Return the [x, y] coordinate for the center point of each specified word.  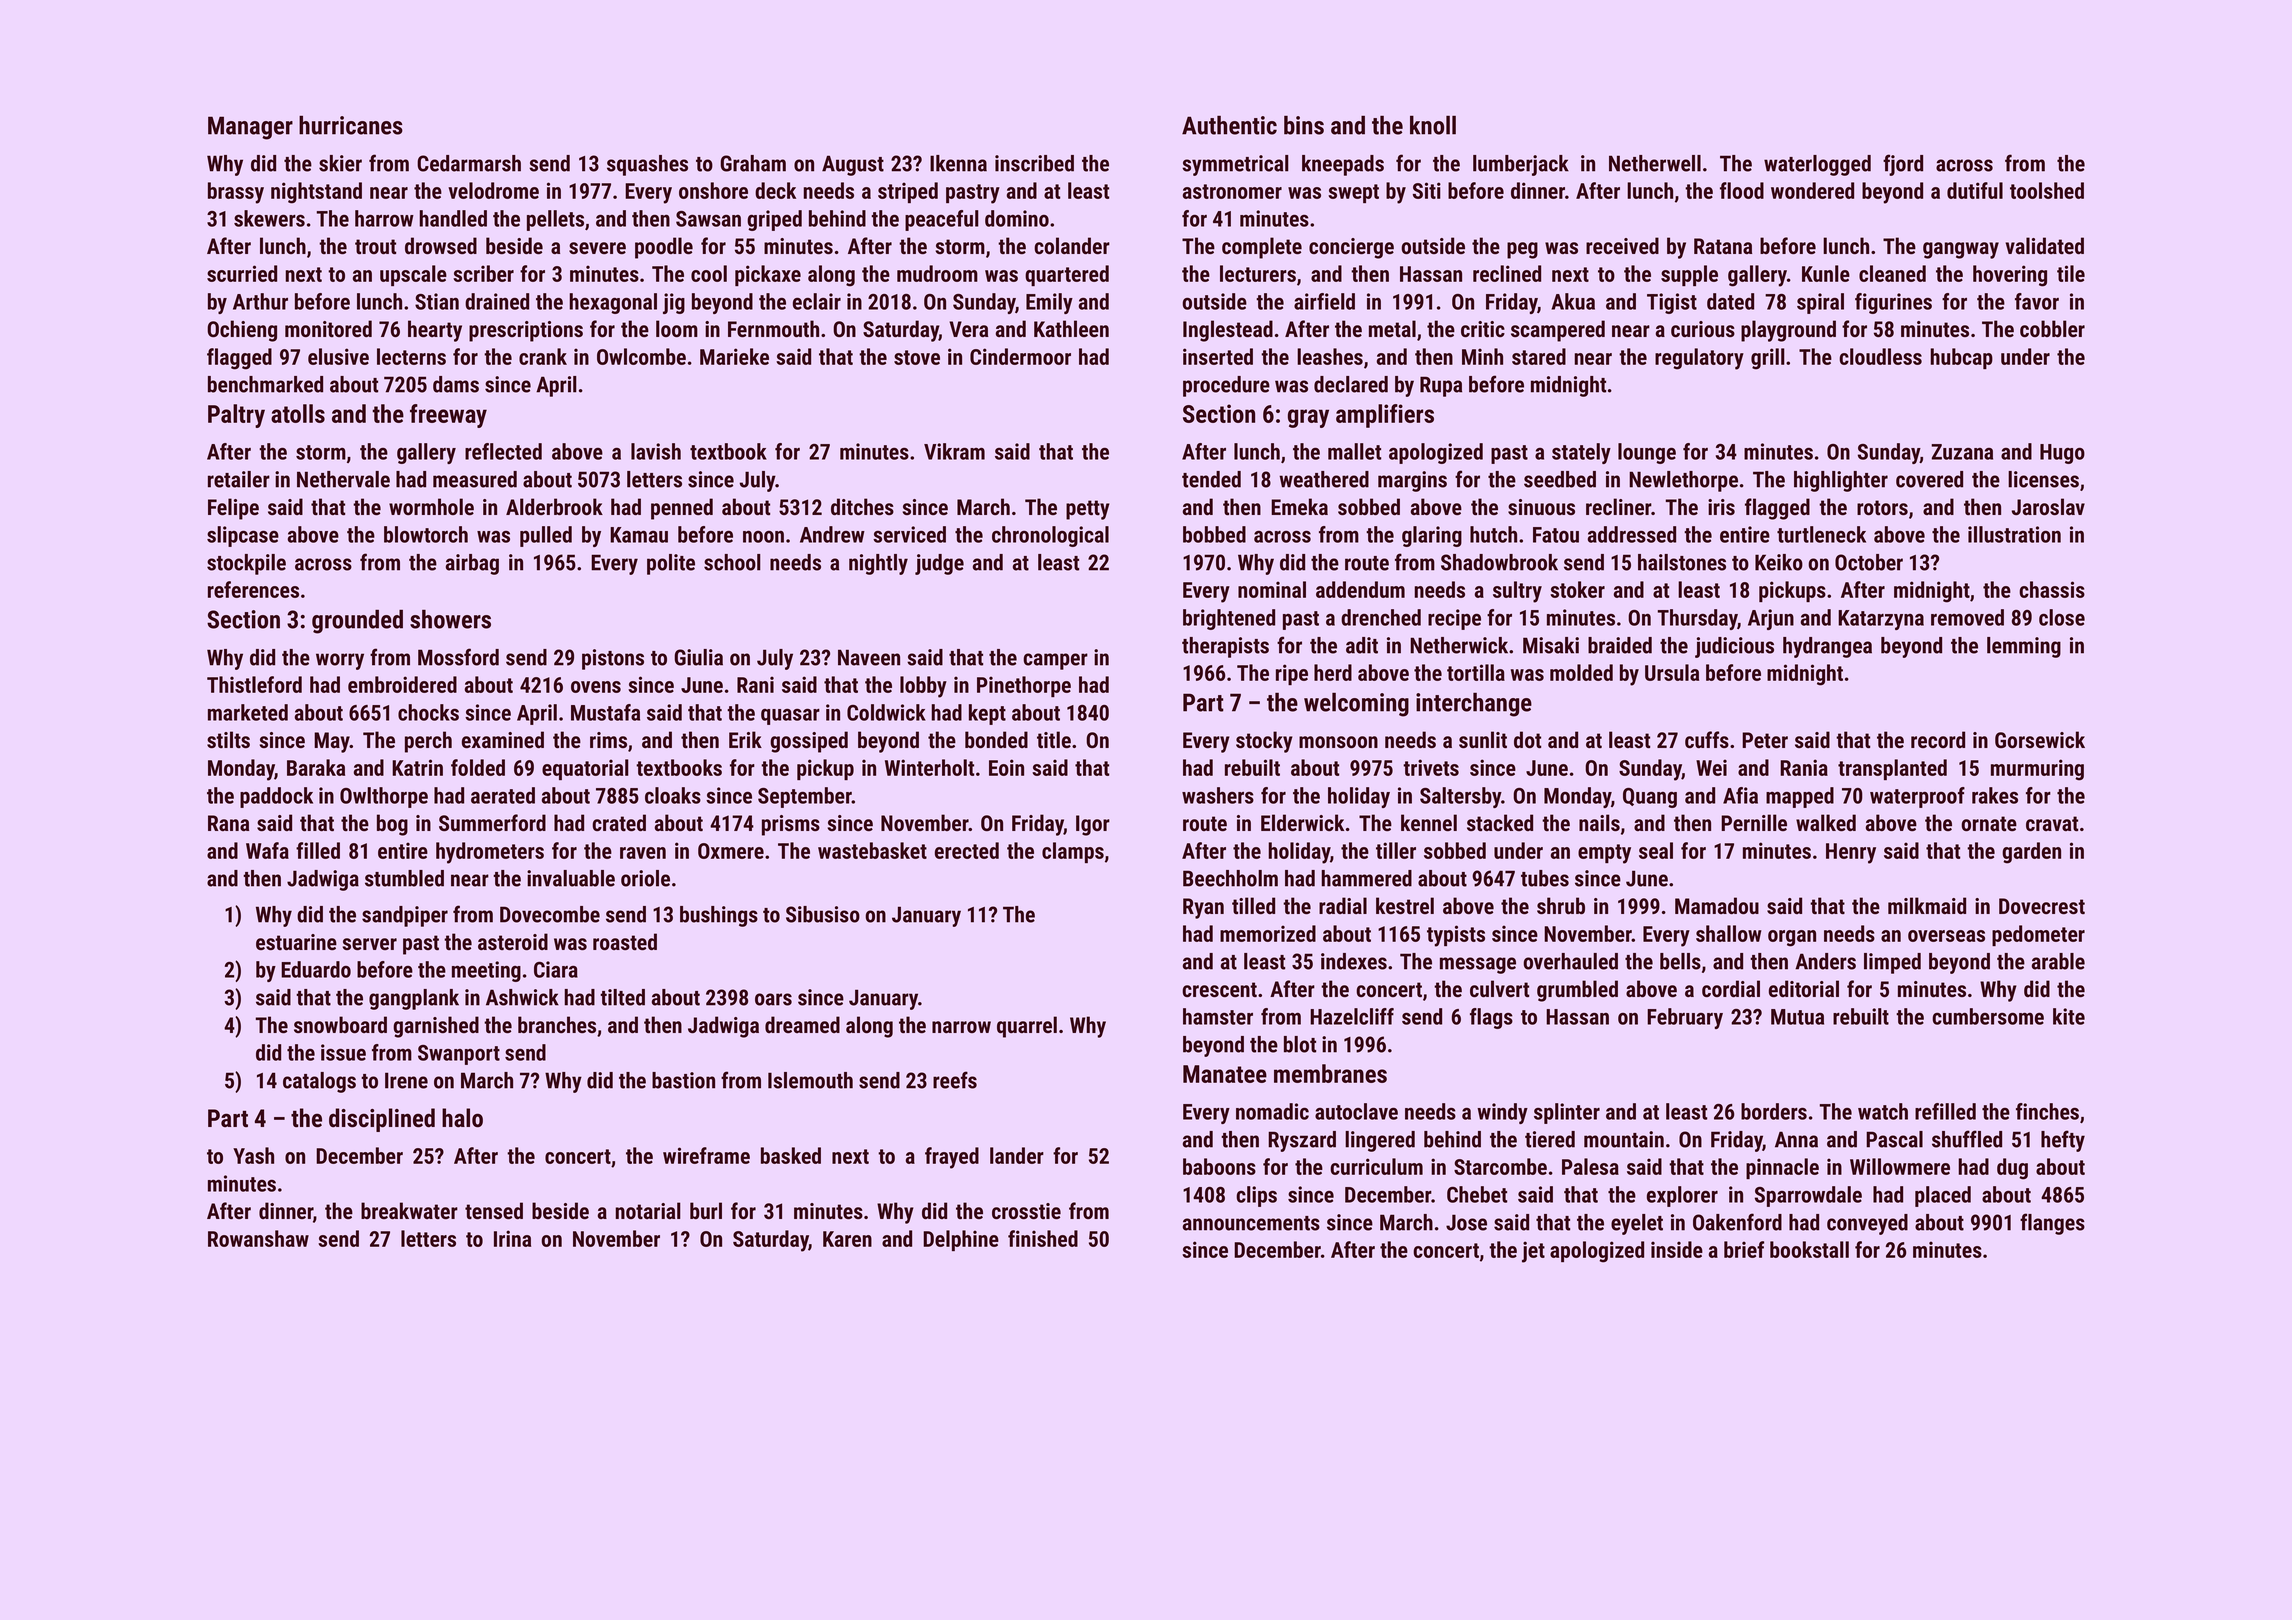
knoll [1433, 125]
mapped [1800, 797]
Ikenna [958, 163]
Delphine [961, 1240]
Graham [753, 163]
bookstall [1809, 1249]
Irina [512, 1238]
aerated [503, 795]
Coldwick [886, 712]
